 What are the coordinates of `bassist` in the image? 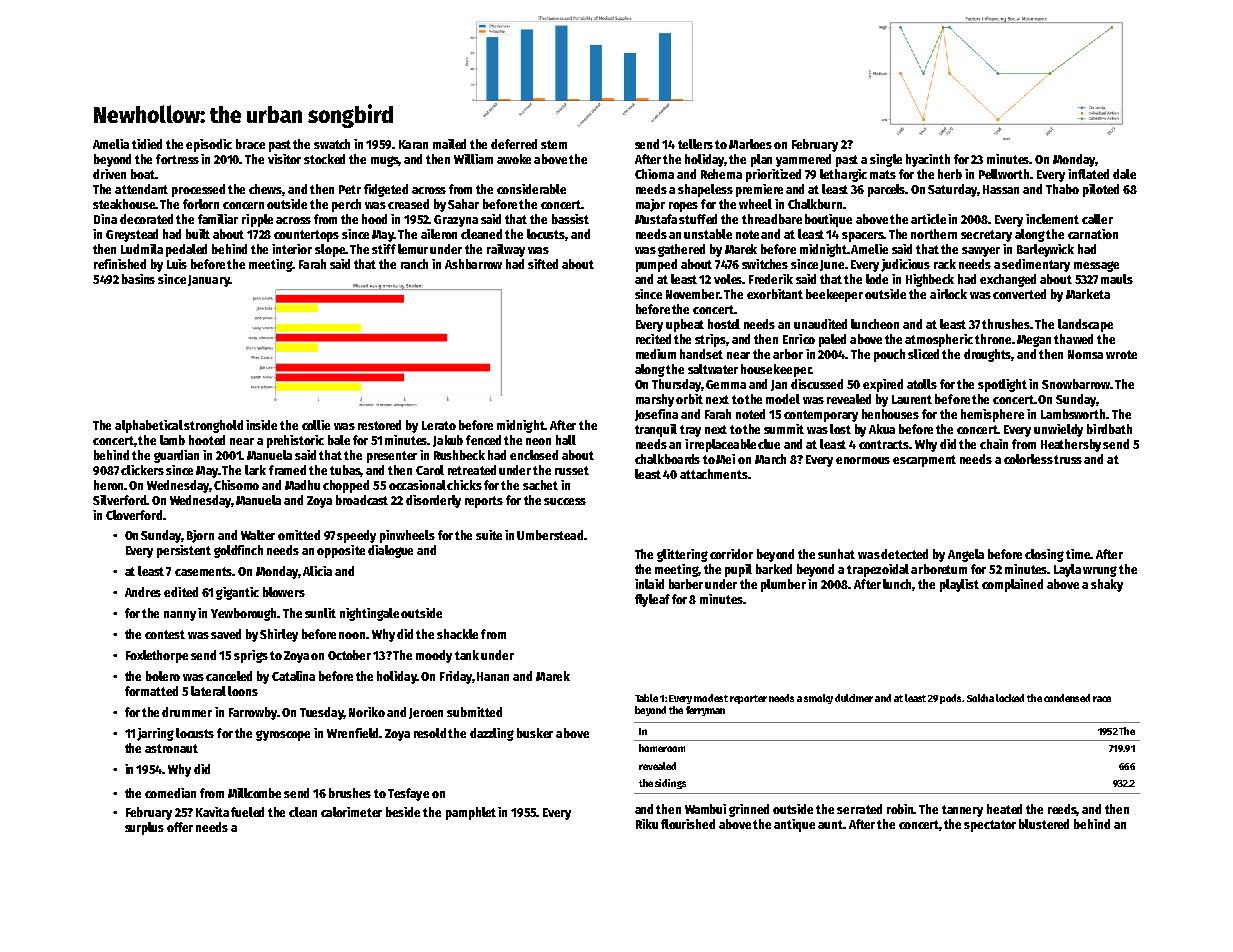 It's located at (570, 219).
